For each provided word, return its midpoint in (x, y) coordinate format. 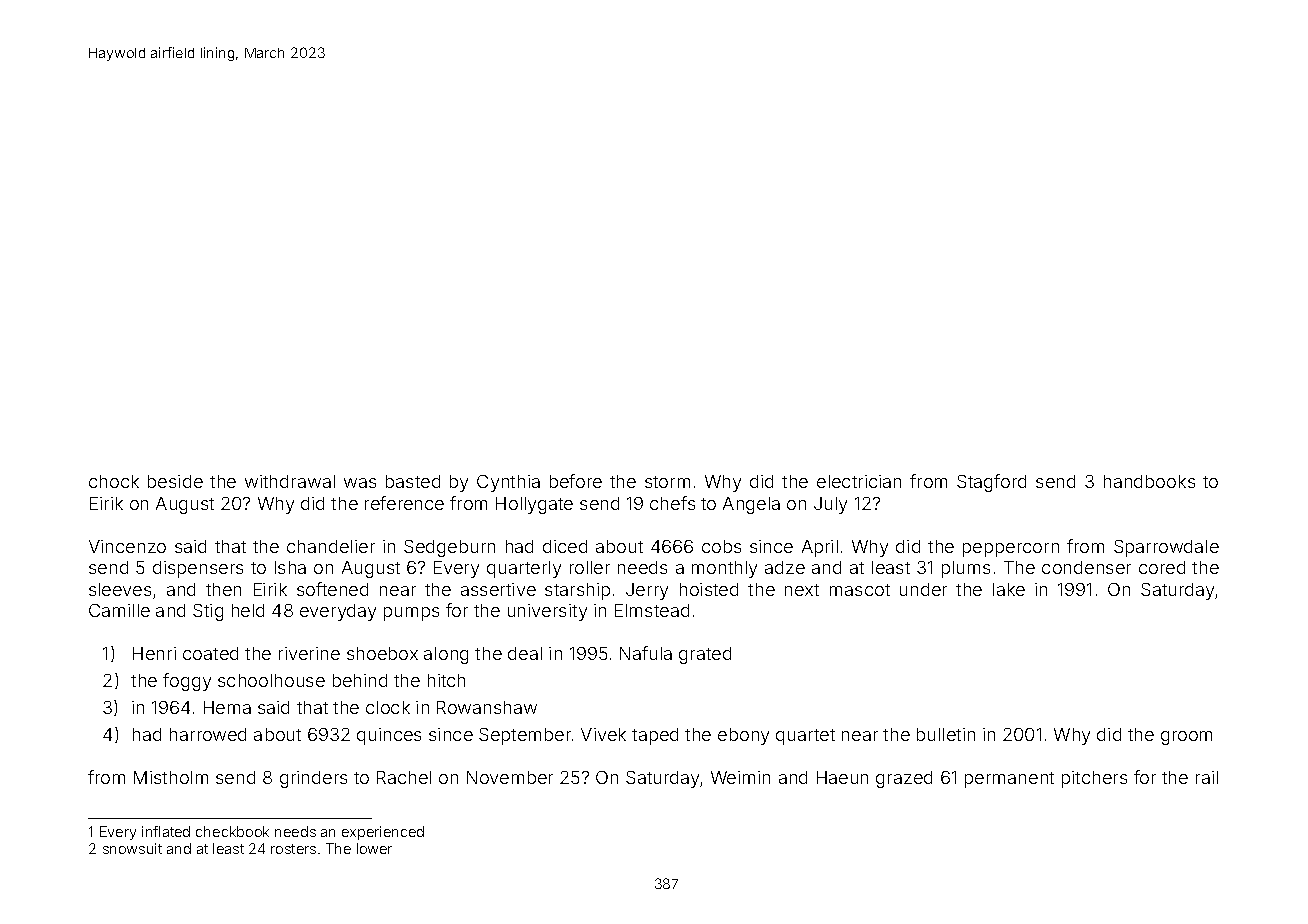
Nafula (646, 653)
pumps (411, 614)
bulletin (946, 734)
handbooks (1149, 481)
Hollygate (534, 505)
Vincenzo (127, 546)
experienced (383, 833)
